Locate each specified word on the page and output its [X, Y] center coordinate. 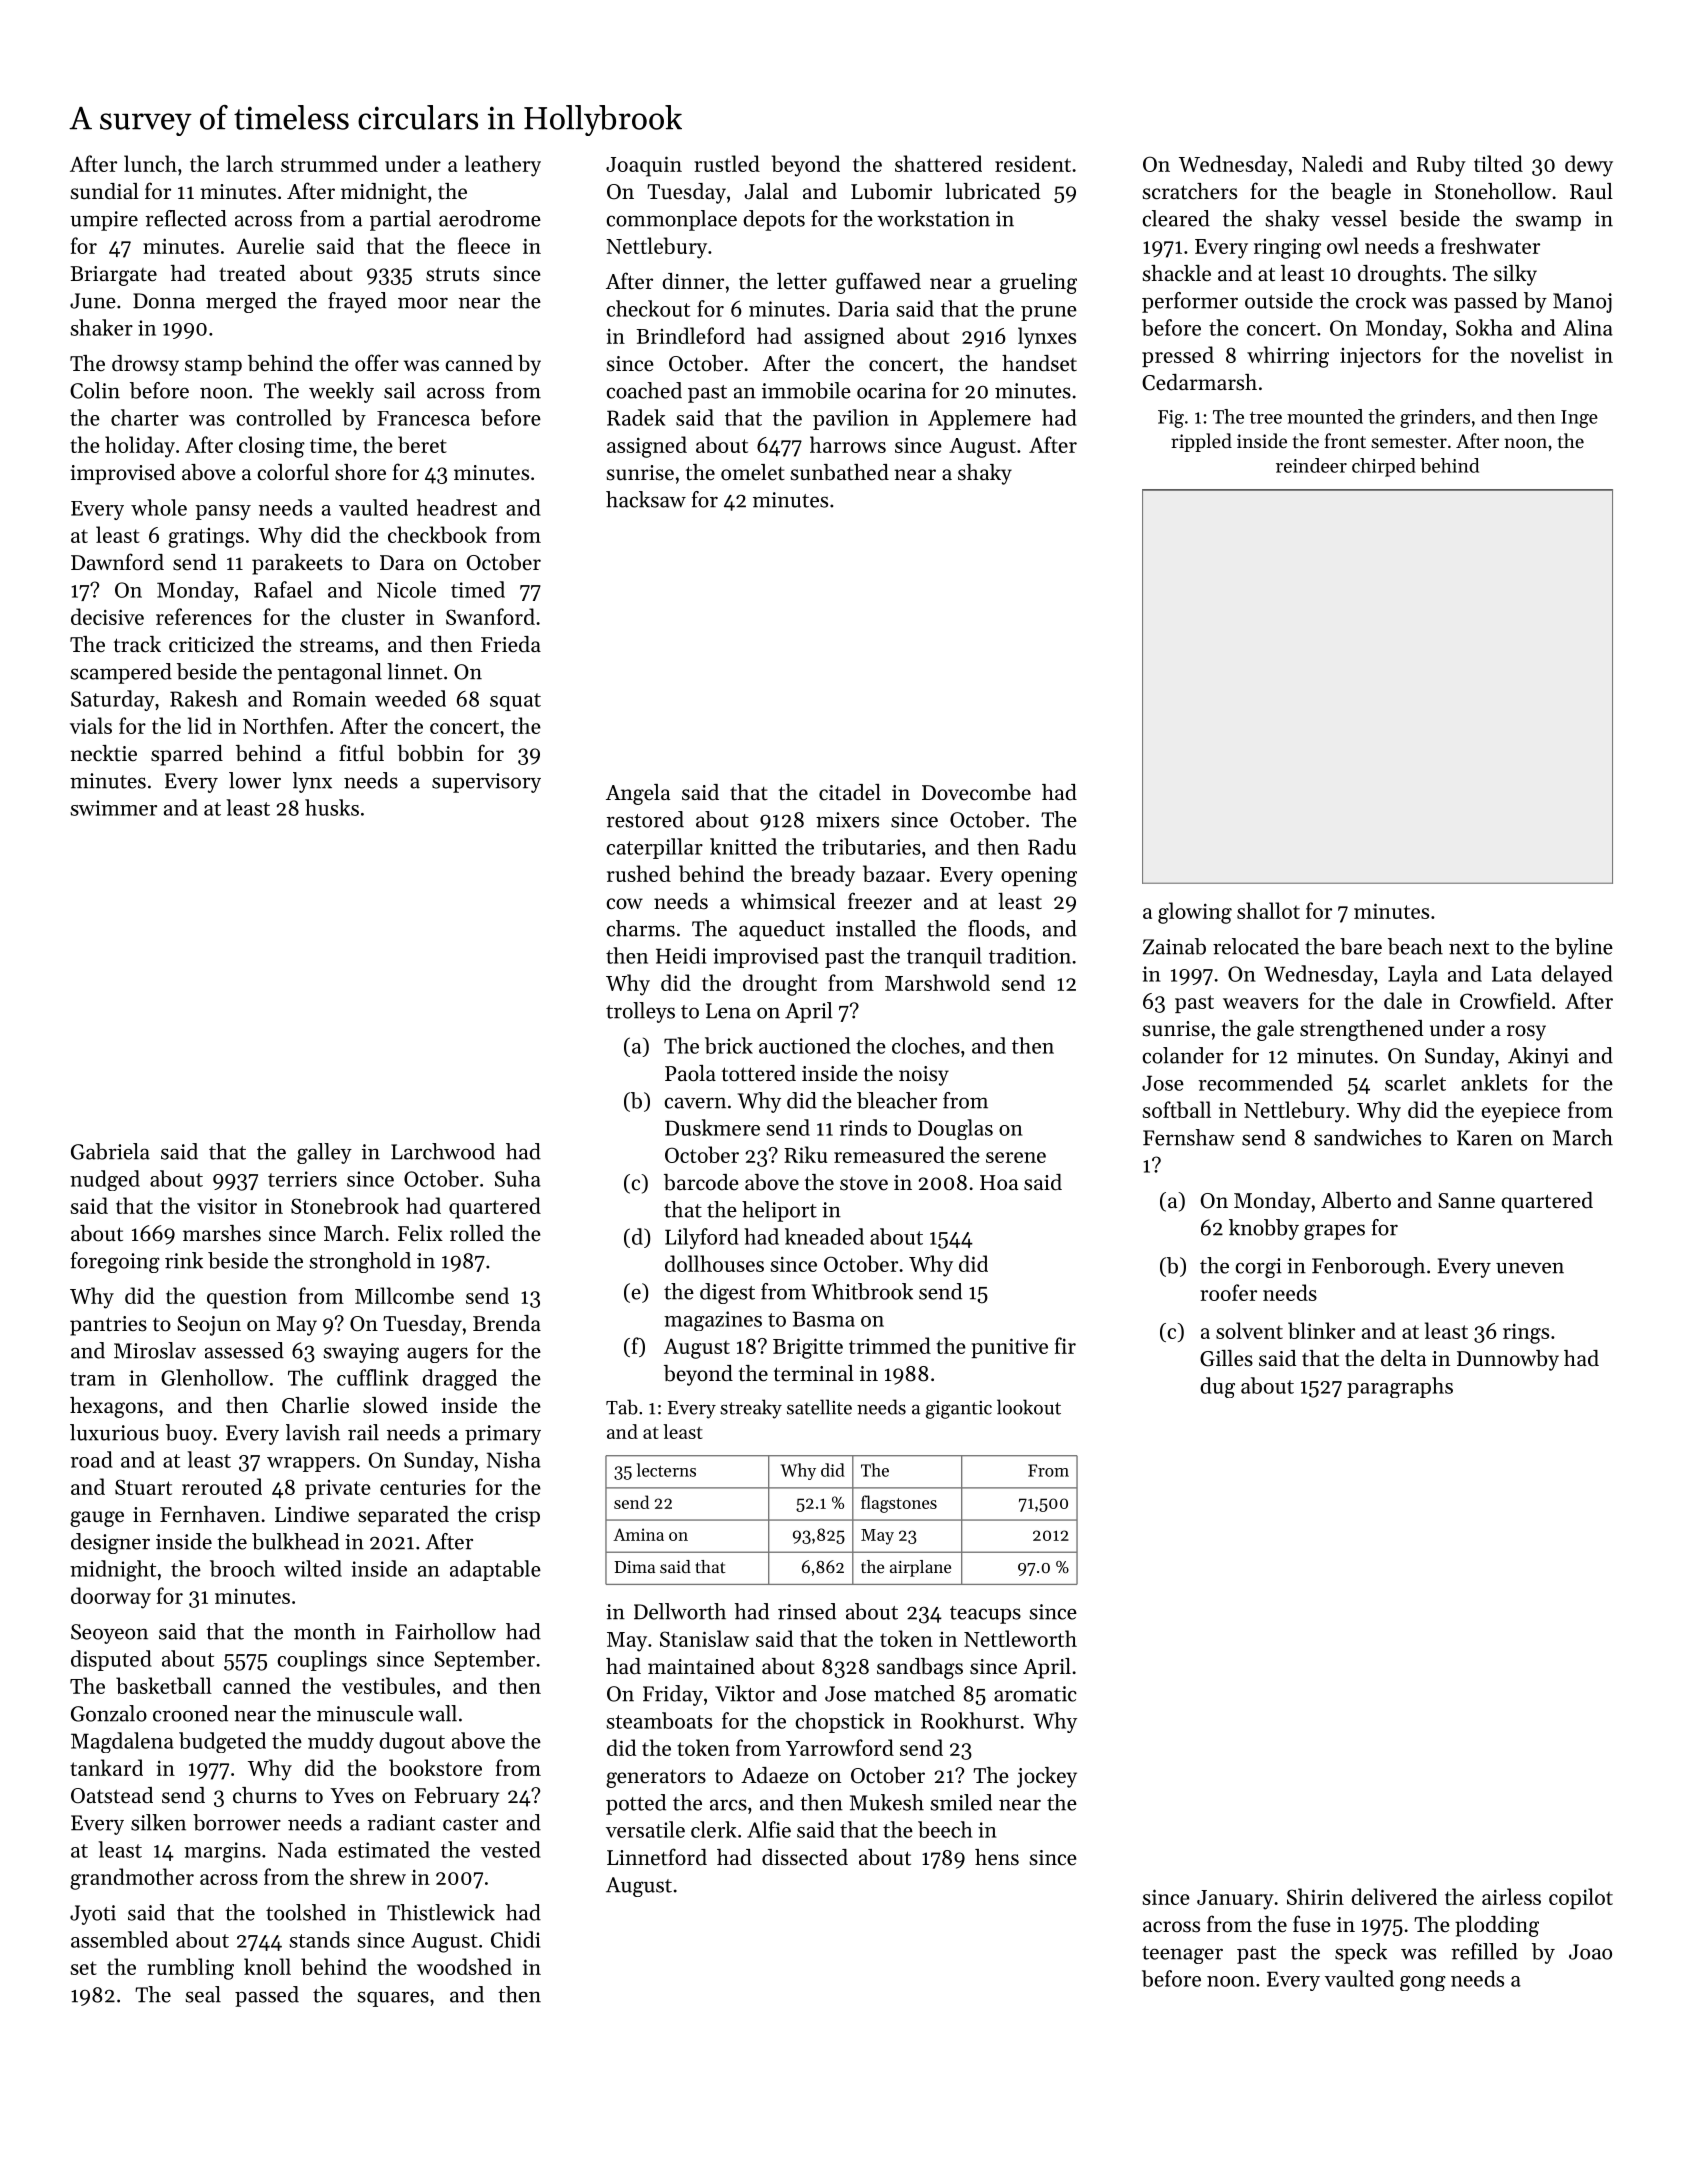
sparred [187, 755]
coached [644, 390]
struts [452, 274]
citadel [850, 792]
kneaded [824, 1236]
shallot [1268, 910]
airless [1511, 1896]
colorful [293, 472]
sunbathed [839, 472]
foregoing [115, 1262]
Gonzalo [109, 1713]
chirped [1384, 467]
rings [1526, 1333]
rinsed [807, 1611]
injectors [1380, 357]
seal [203, 1994]
